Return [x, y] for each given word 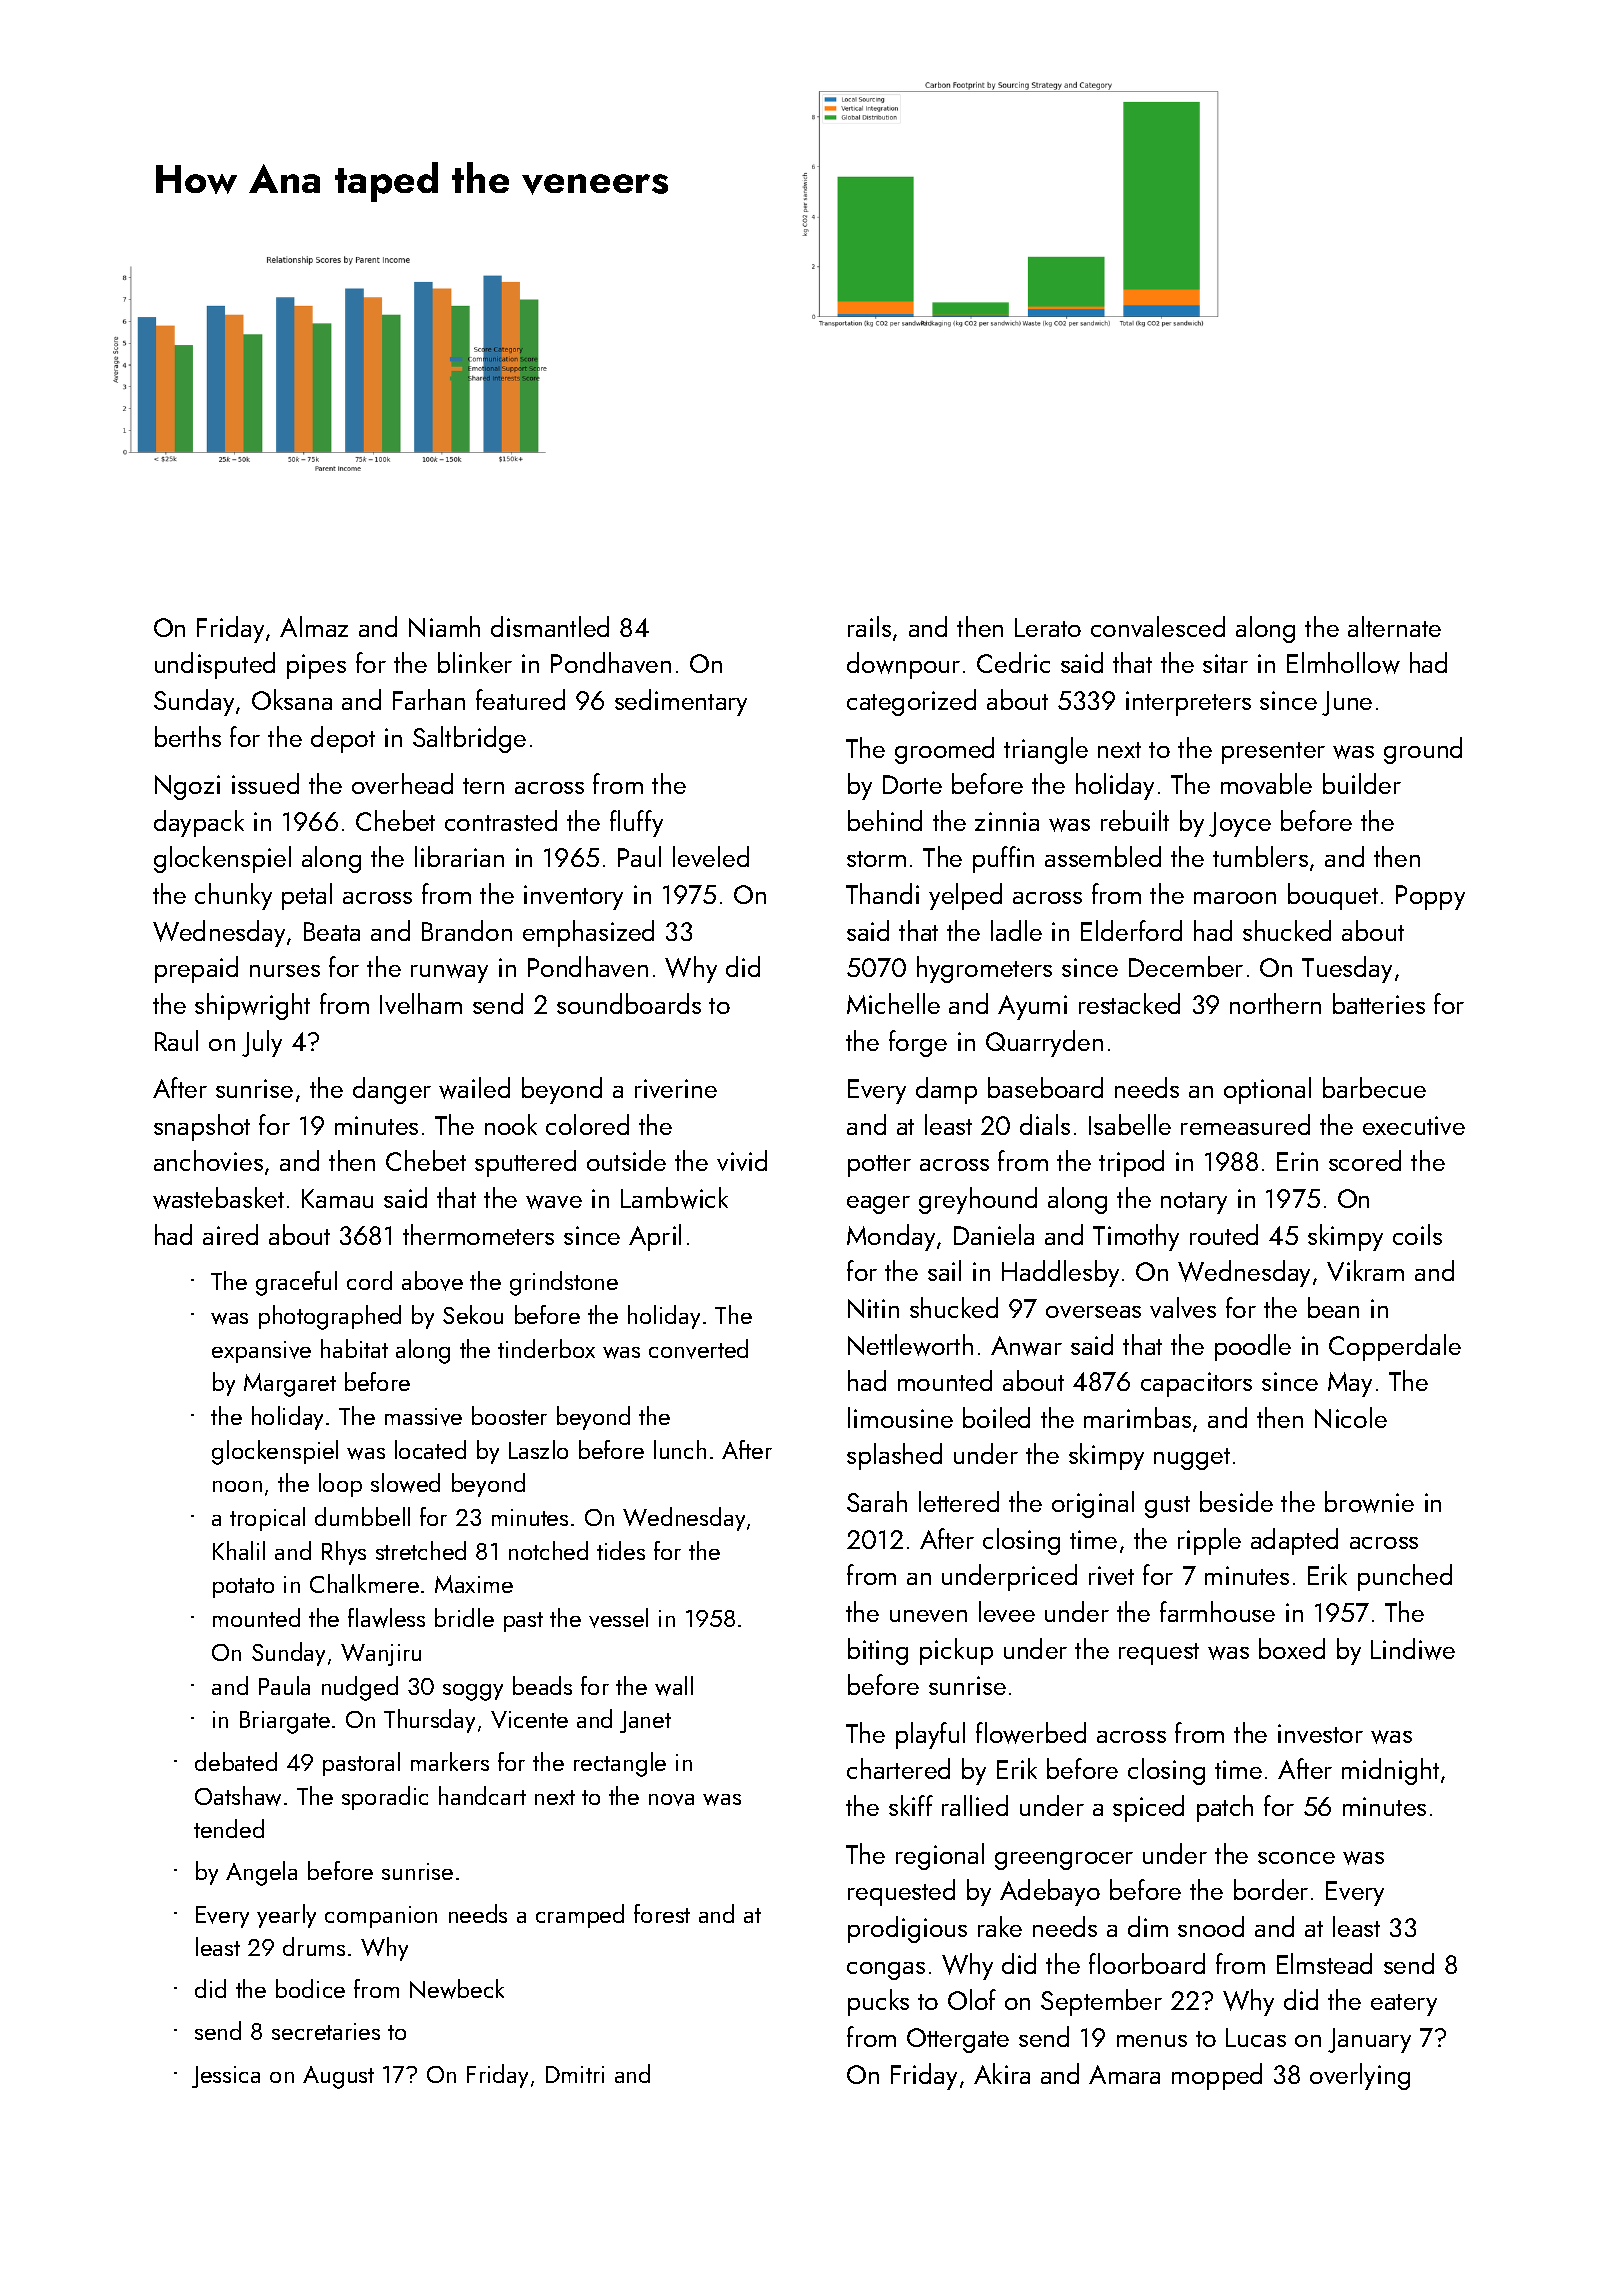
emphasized [588, 933]
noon [237, 1486]
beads [542, 1685]
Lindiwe [1413, 1649]
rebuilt [1135, 820]
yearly [286, 1916]
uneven [928, 1616]
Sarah [877, 1501]
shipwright [252, 1006]
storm [876, 859]
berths [188, 736]
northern [1275, 1003]
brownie [1369, 1502]
